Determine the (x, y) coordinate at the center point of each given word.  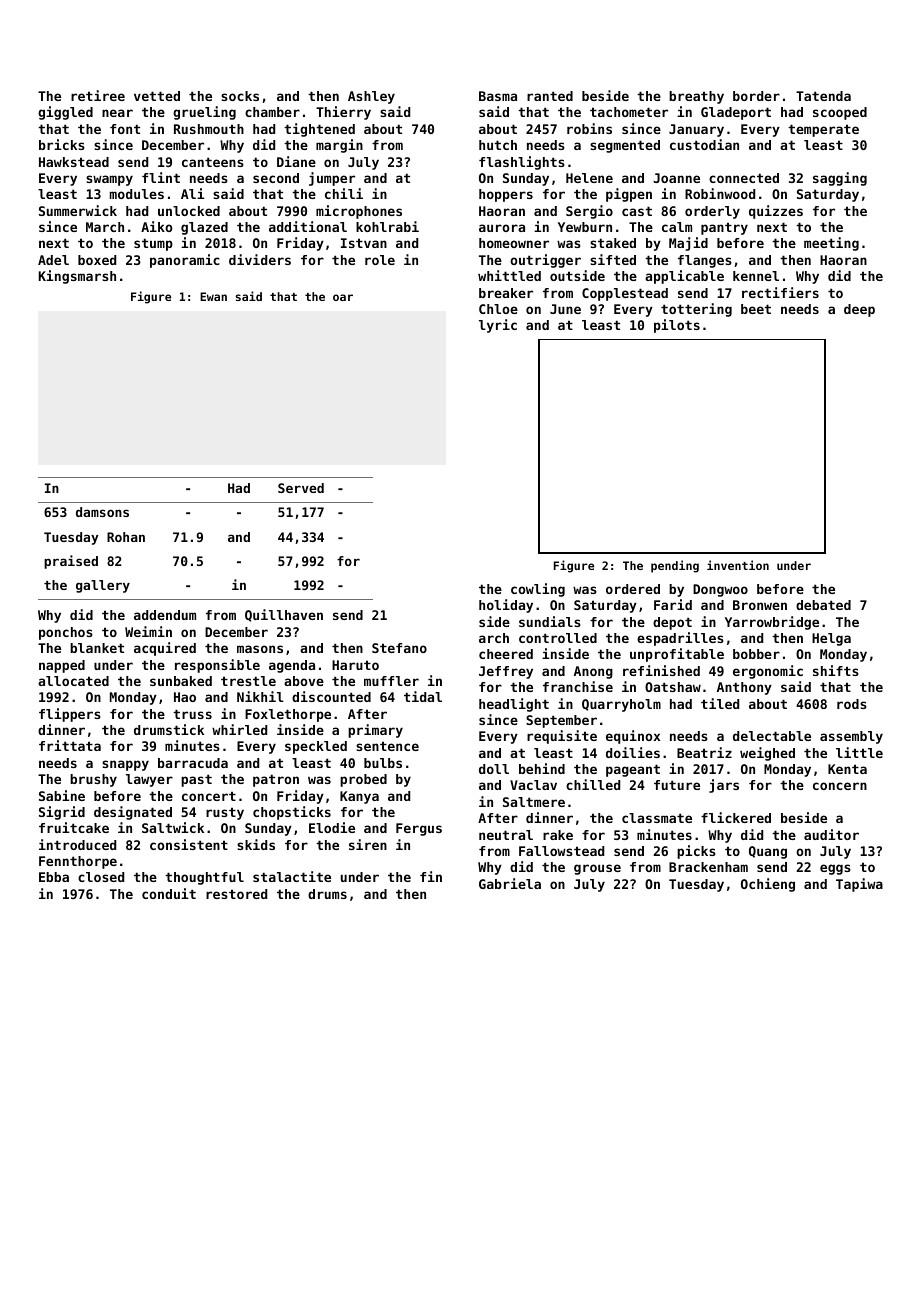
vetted (157, 96)
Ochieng (768, 885)
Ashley (371, 97)
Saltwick (173, 827)
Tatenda (823, 96)
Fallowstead (561, 851)
